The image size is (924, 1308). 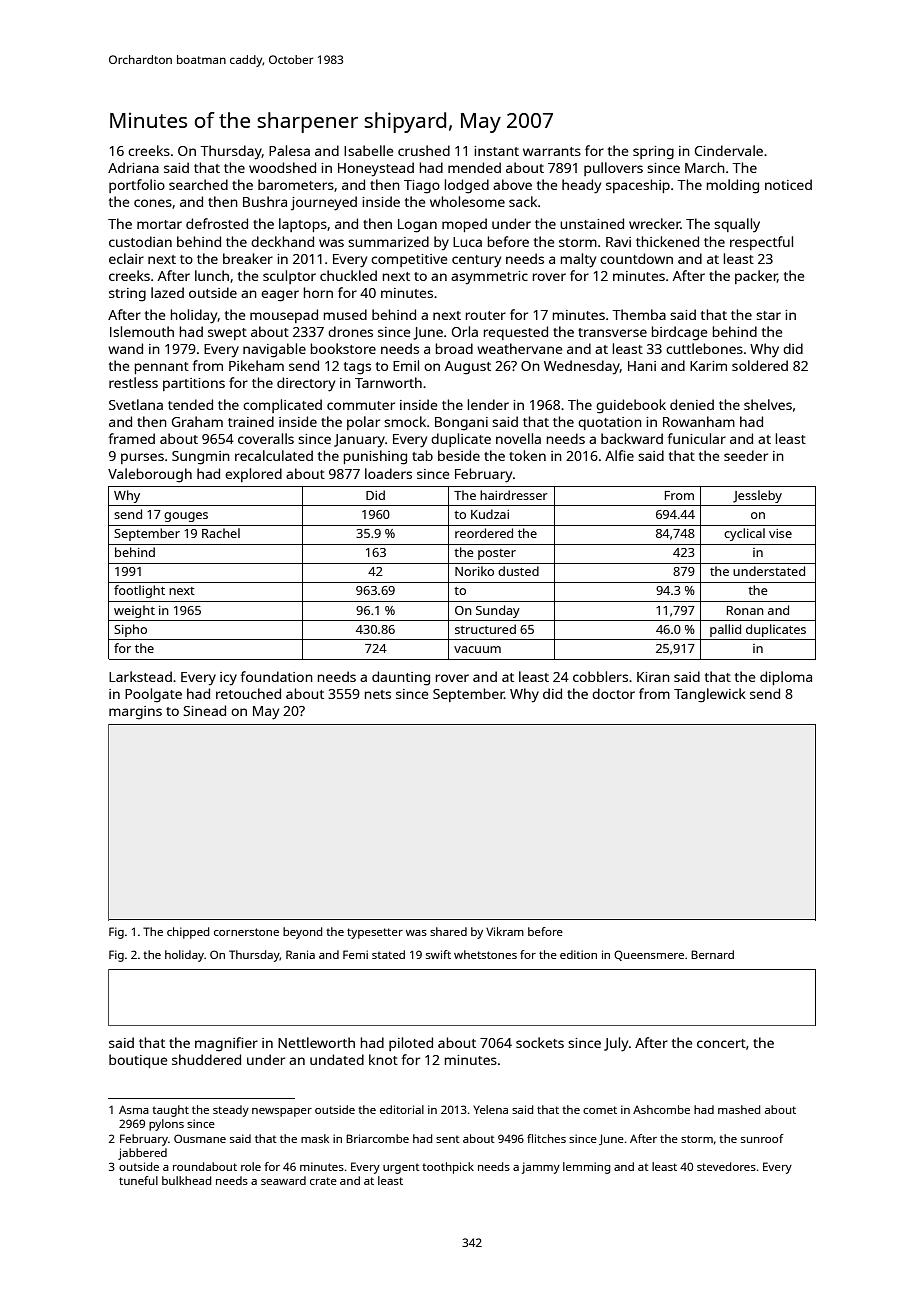 What do you see at coordinates (746, 455) in the document?
I see `seeder` at bounding box center [746, 455].
